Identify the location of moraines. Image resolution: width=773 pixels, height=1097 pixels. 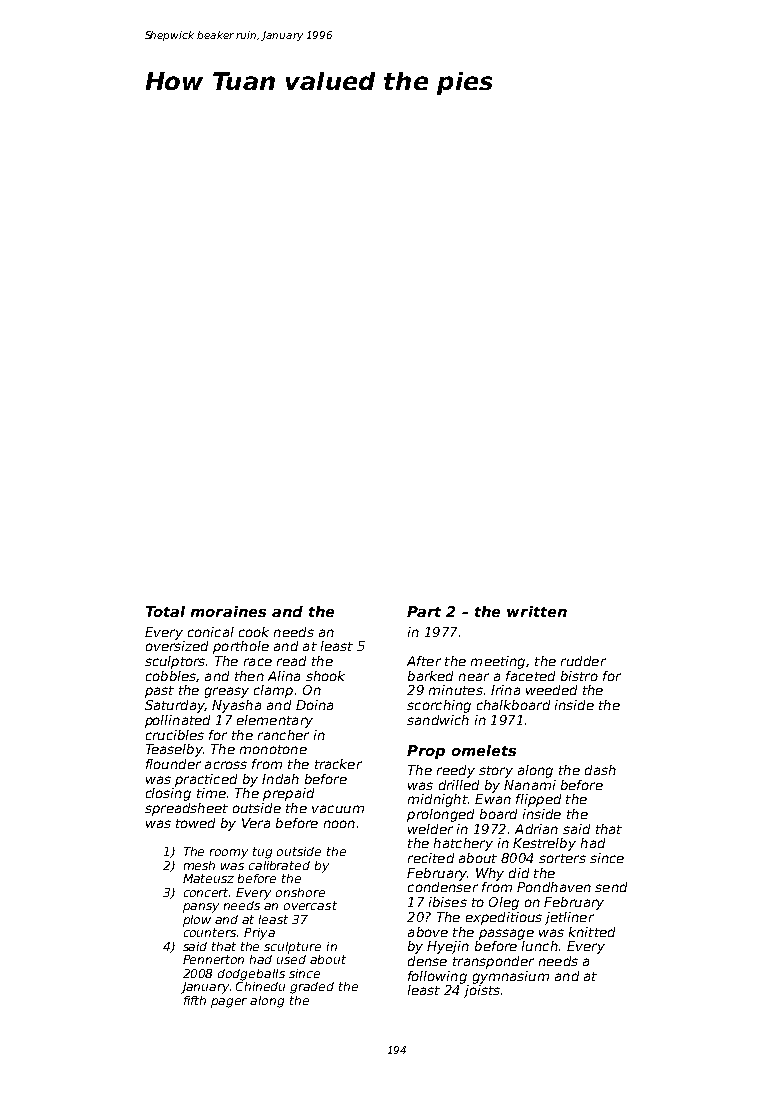
(228, 611).
